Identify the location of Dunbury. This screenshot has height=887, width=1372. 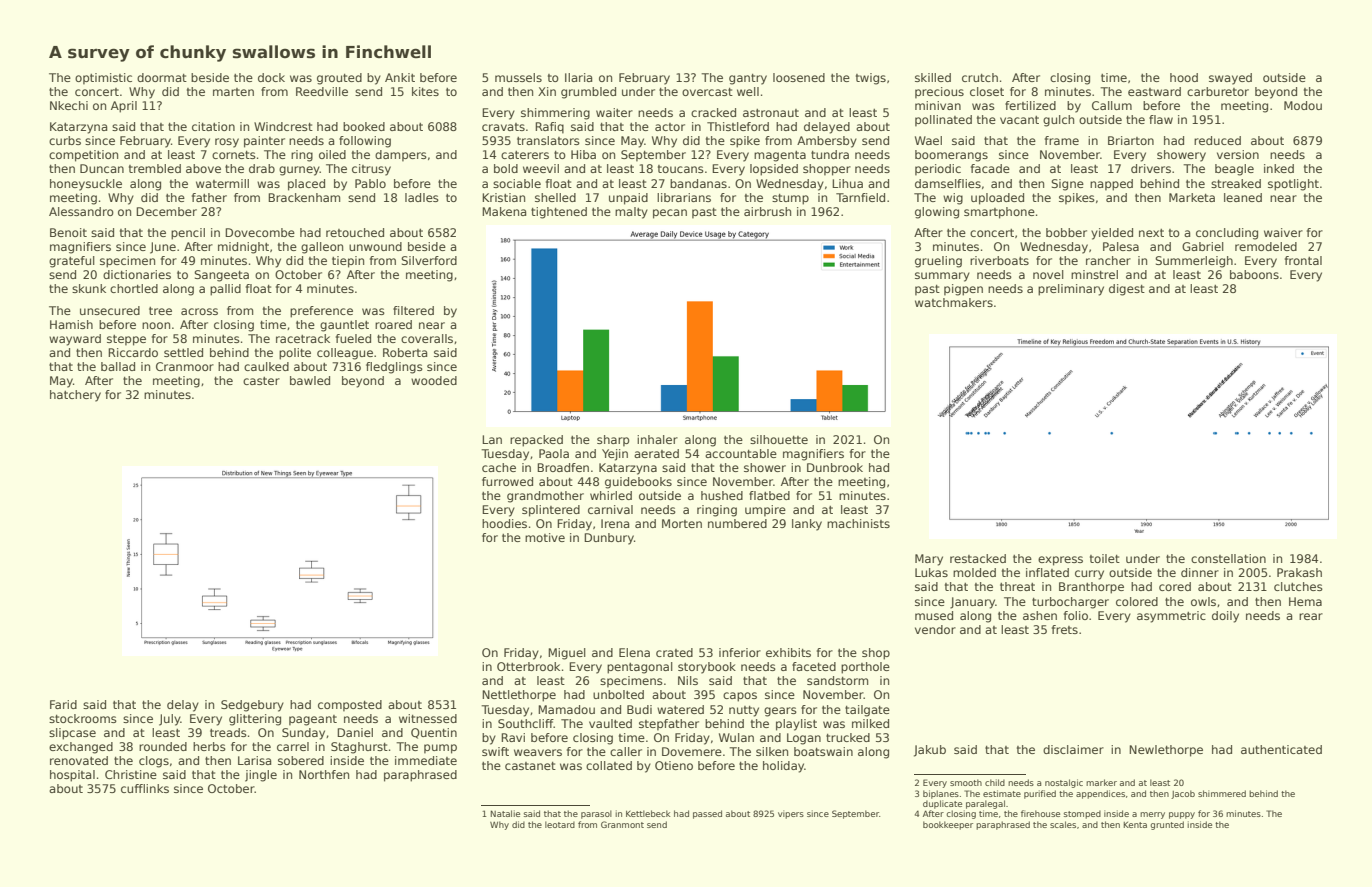
(609, 539).
